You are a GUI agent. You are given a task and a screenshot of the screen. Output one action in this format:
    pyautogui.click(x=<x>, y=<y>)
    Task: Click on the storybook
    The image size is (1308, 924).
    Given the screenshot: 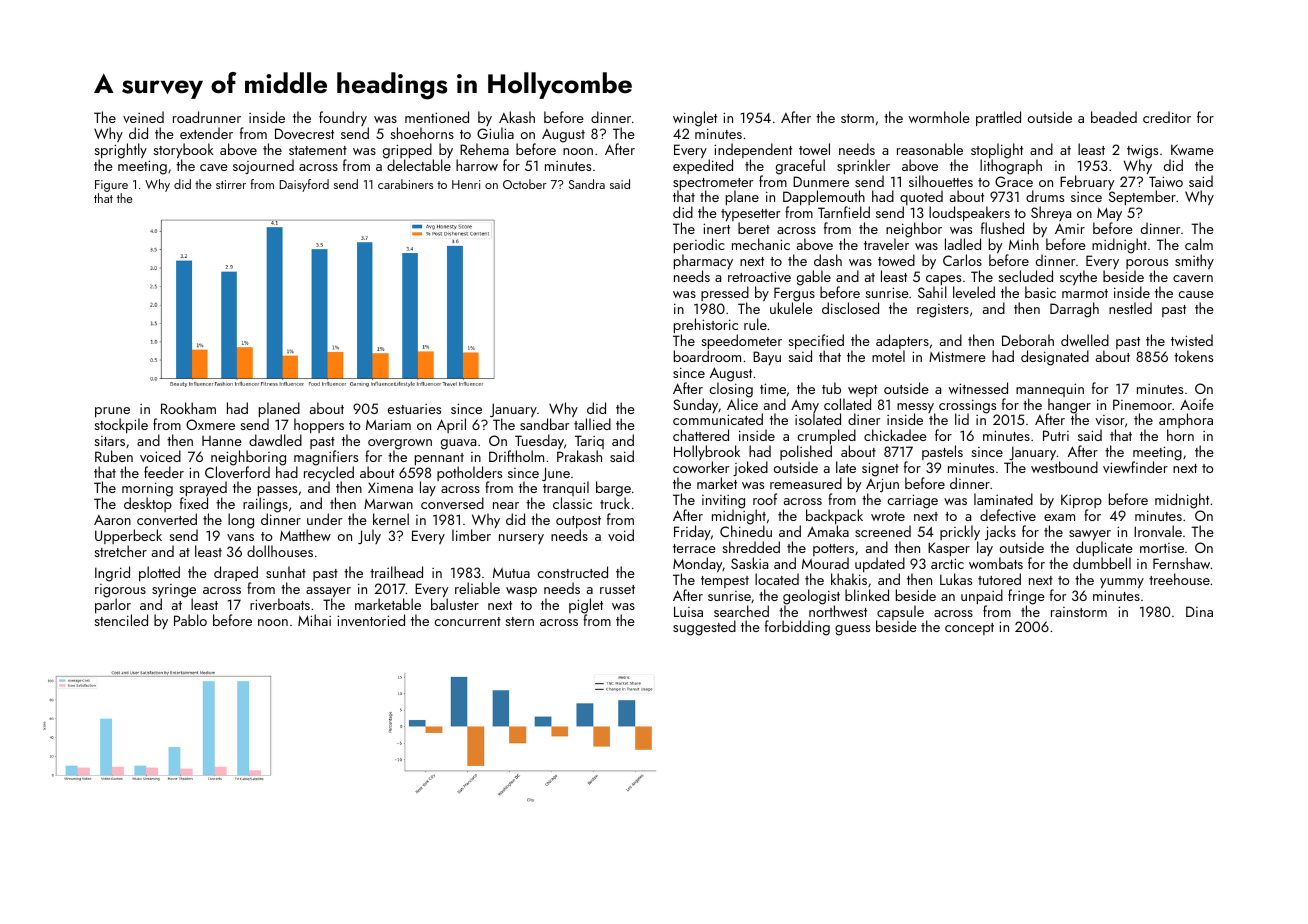 What is the action you would take?
    pyautogui.click(x=183, y=150)
